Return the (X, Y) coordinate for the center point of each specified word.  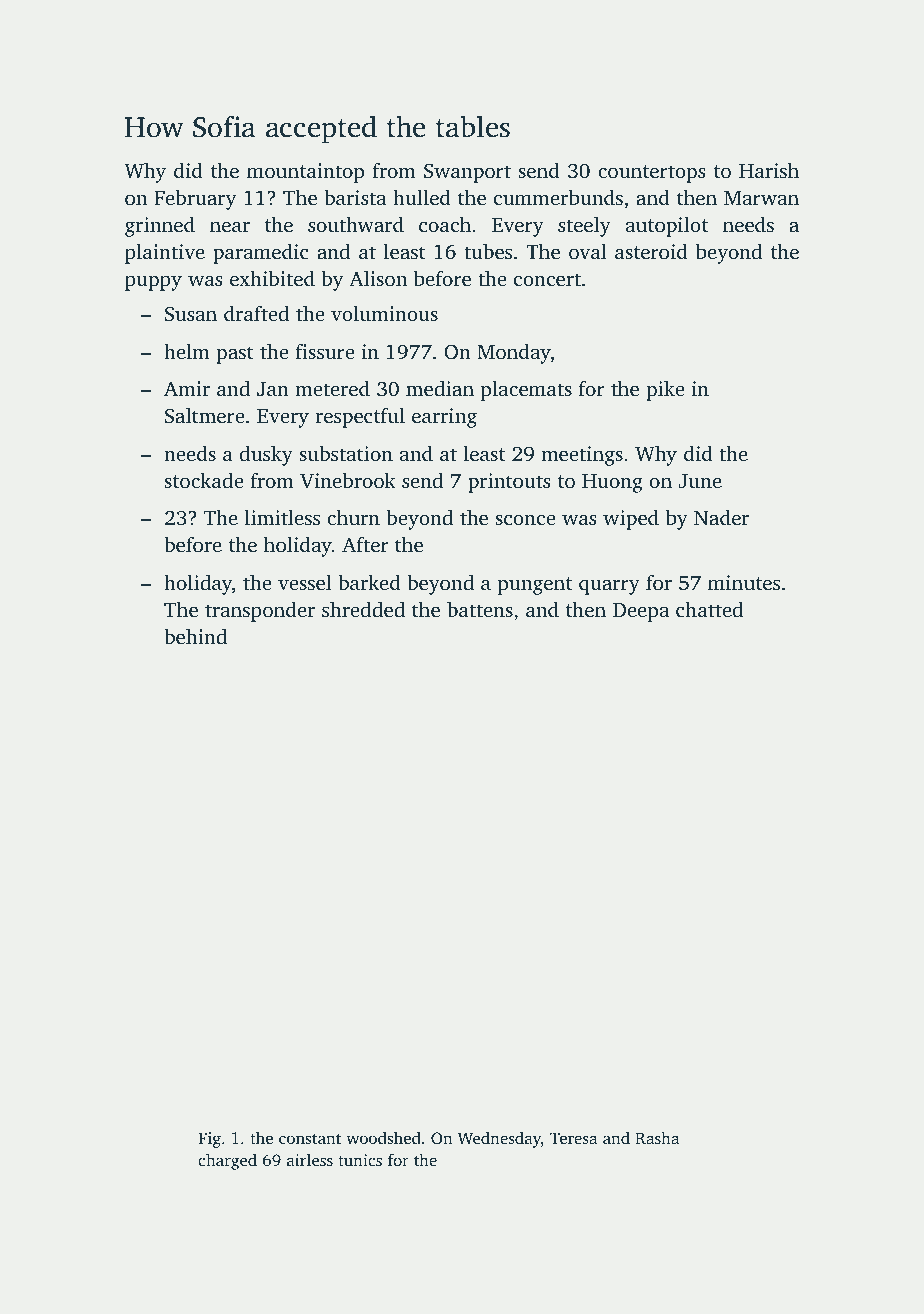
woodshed (383, 1137)
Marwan (761, 198)
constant (310, 1139)
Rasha (657, 1137)
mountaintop (305, 173)
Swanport (467, 173)
